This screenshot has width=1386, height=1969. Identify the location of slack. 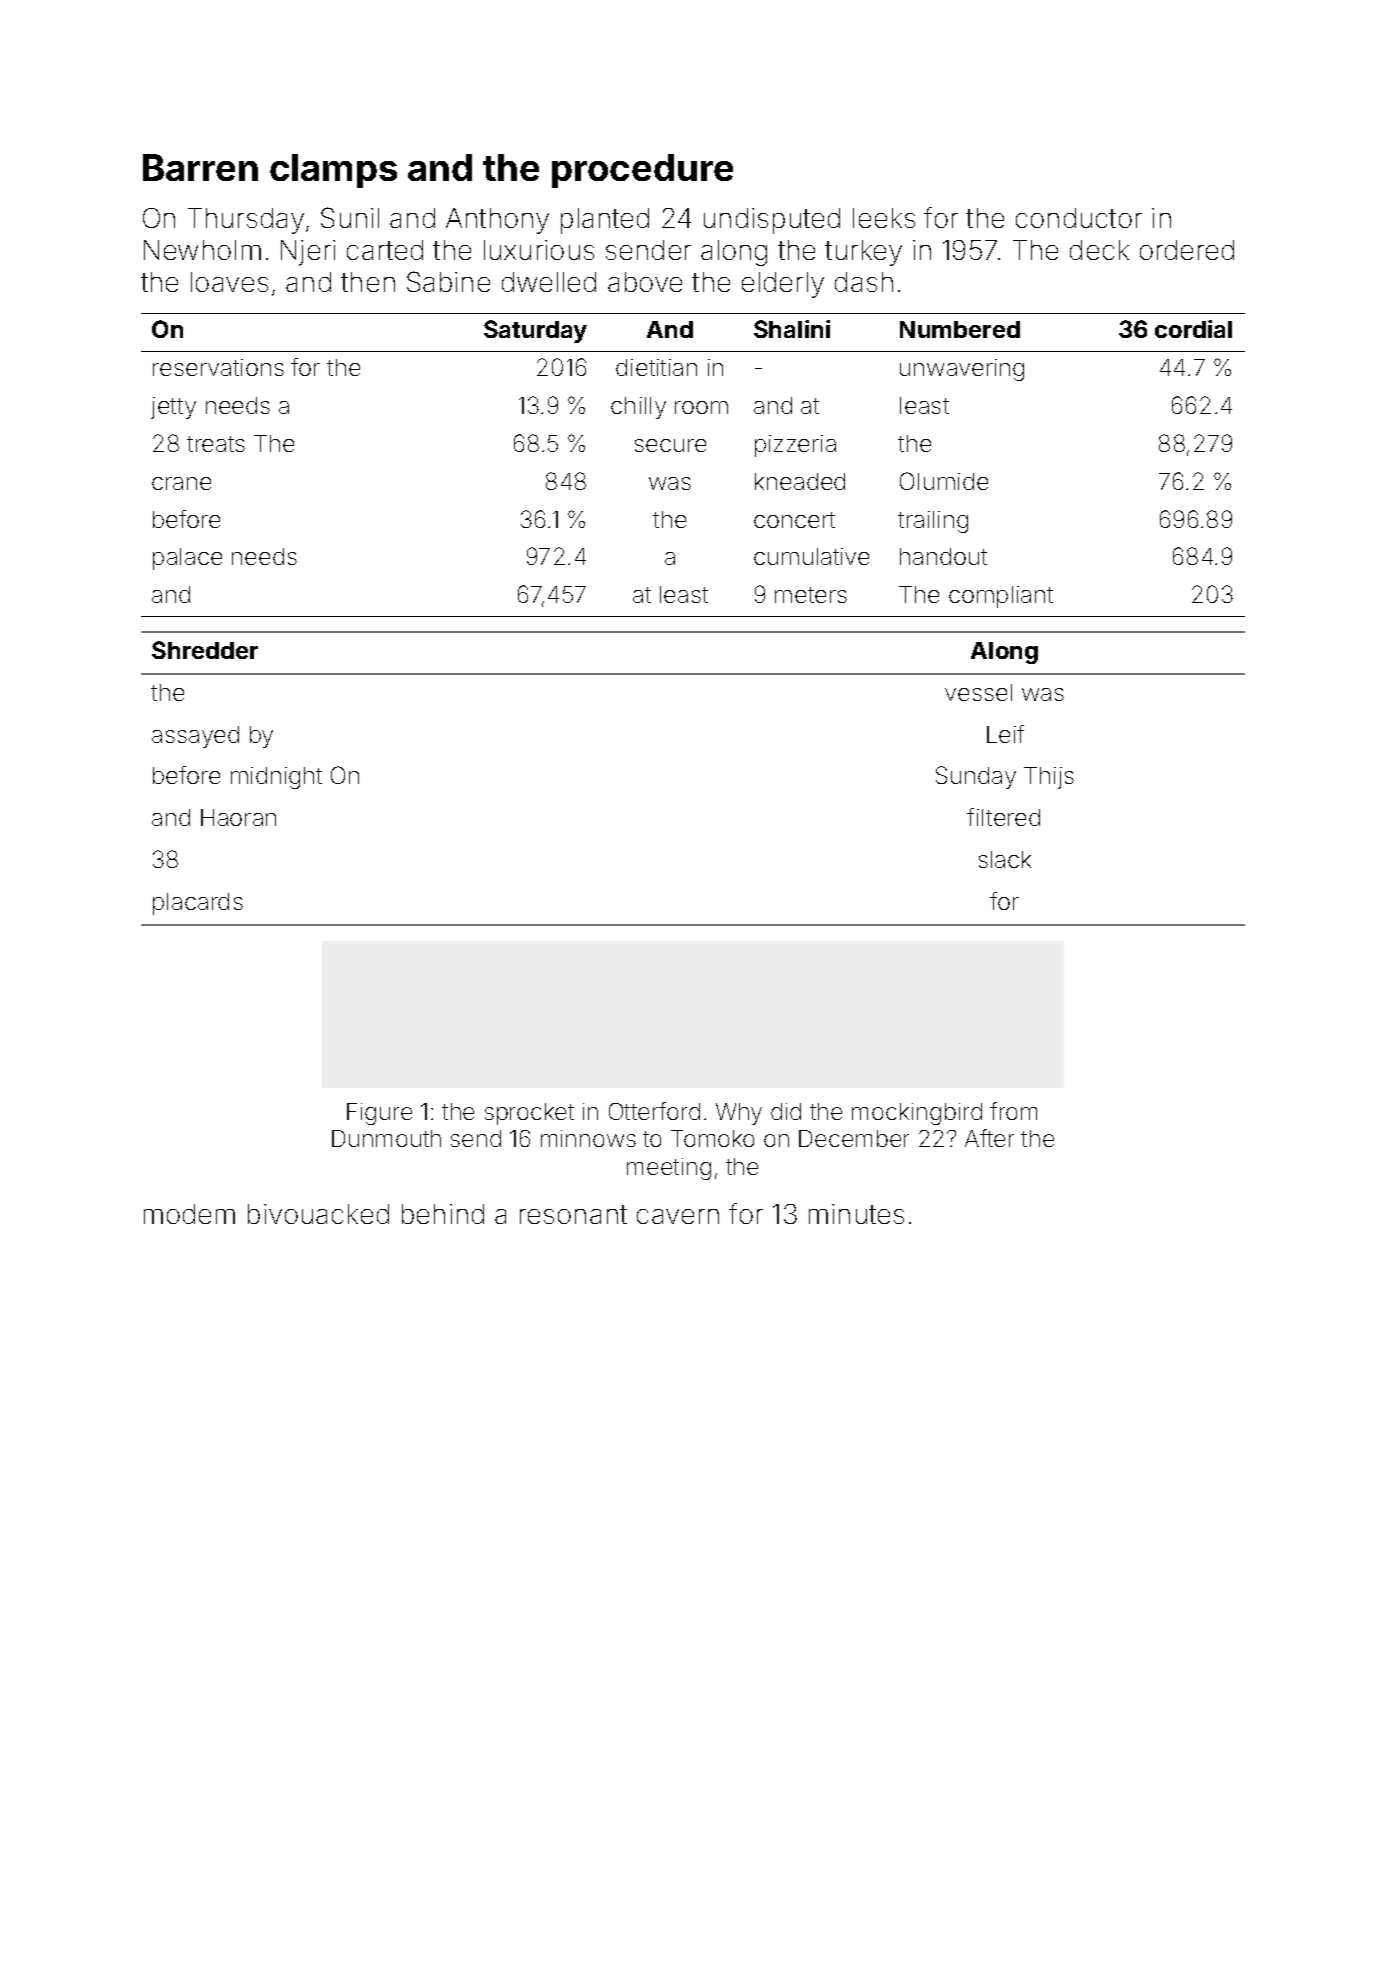
(1005, 859).
